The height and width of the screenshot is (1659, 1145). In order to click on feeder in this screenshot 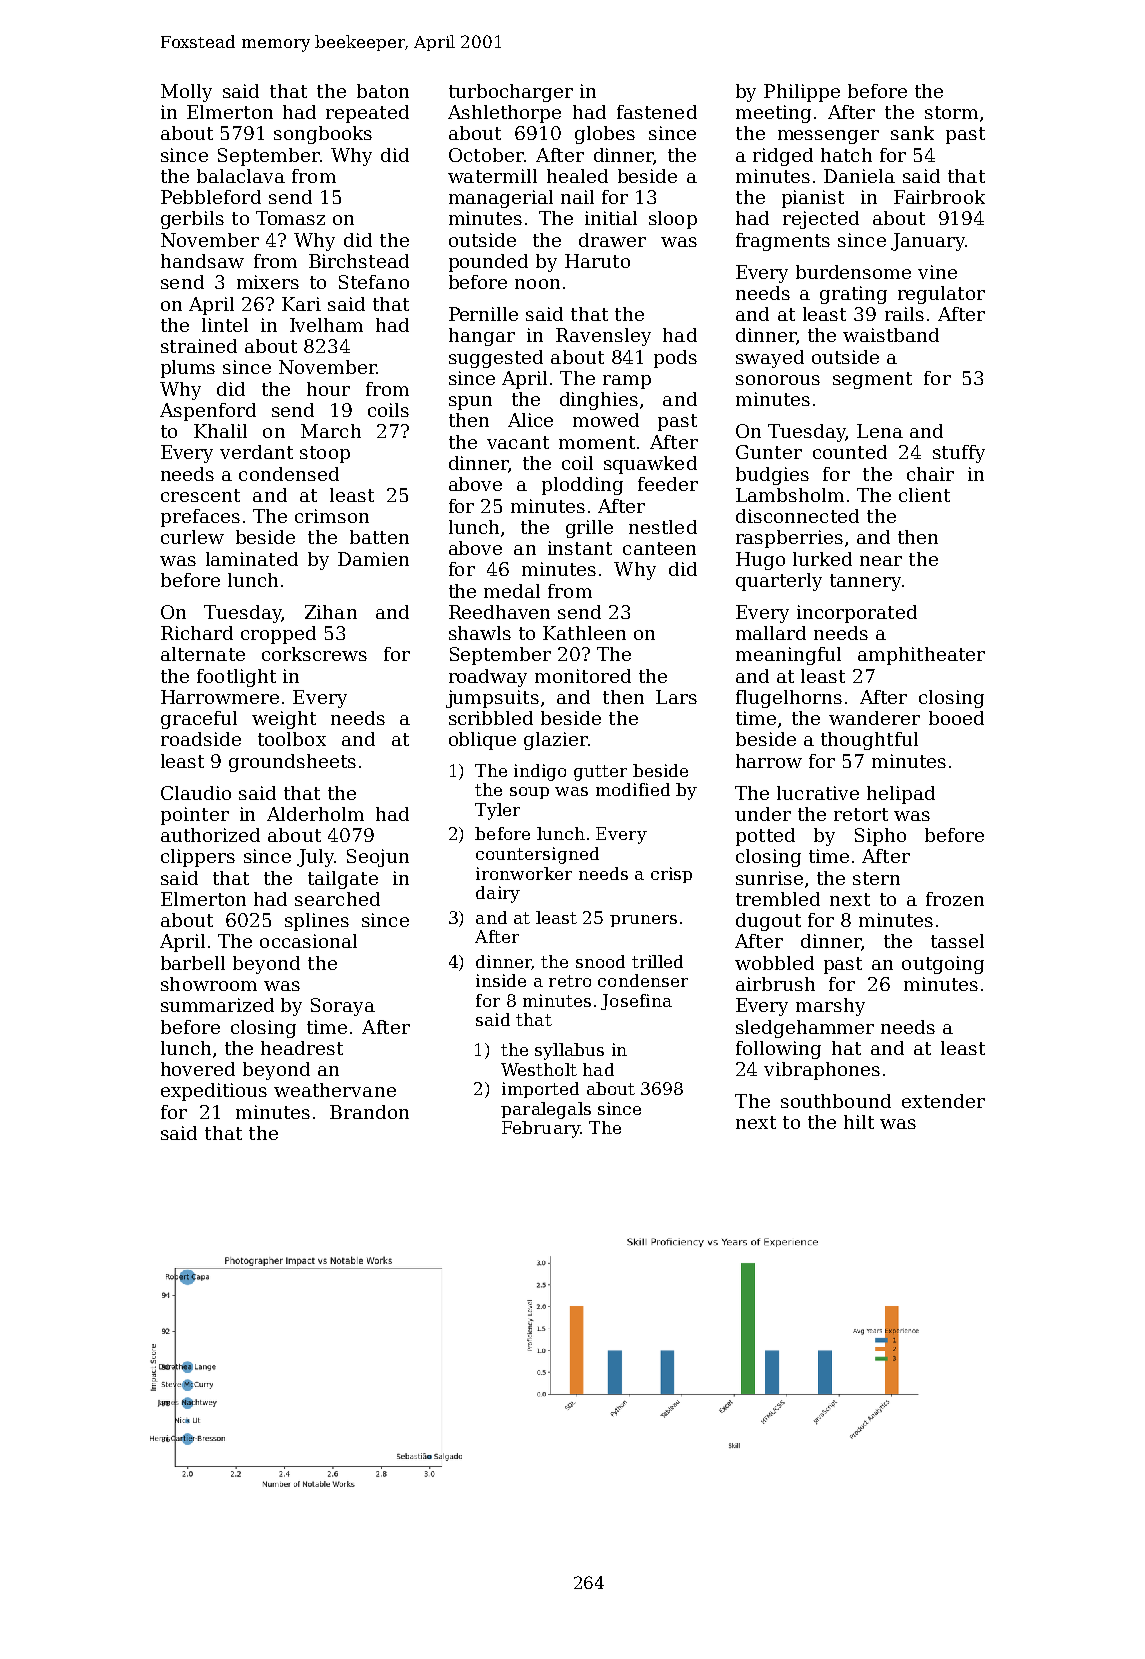, I will do `click(668, 484)`.
